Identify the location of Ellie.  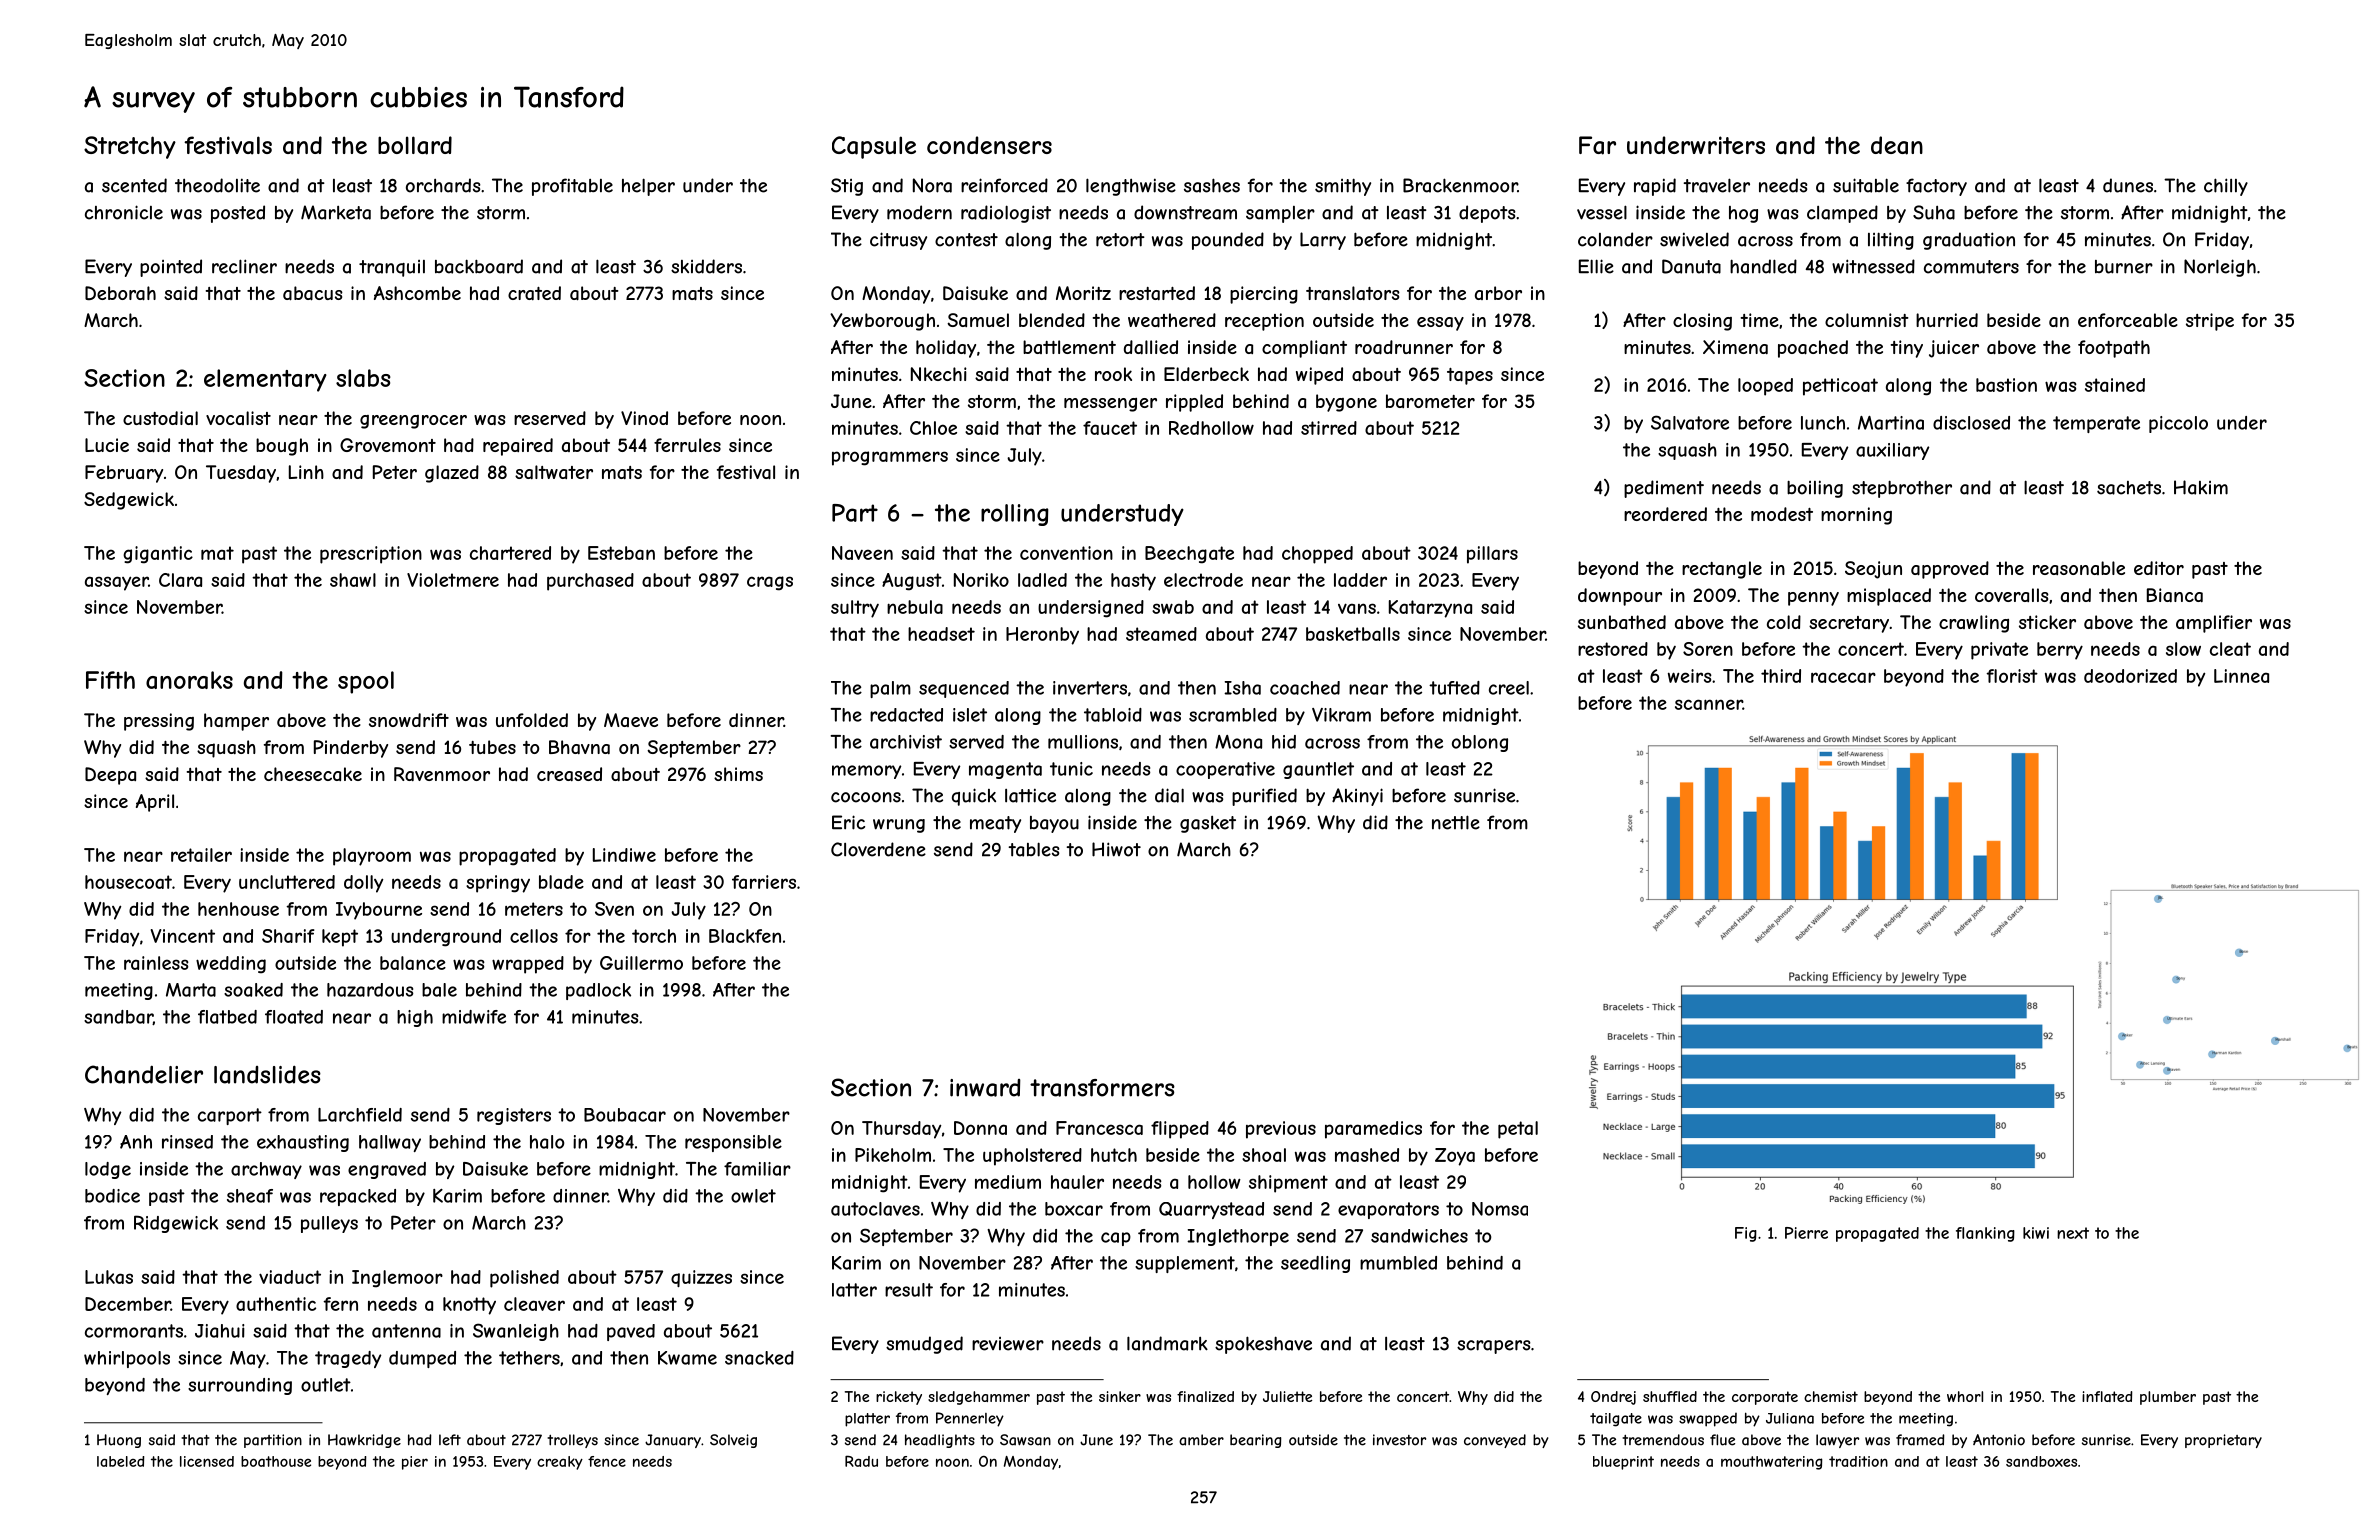
(1596, 266).
